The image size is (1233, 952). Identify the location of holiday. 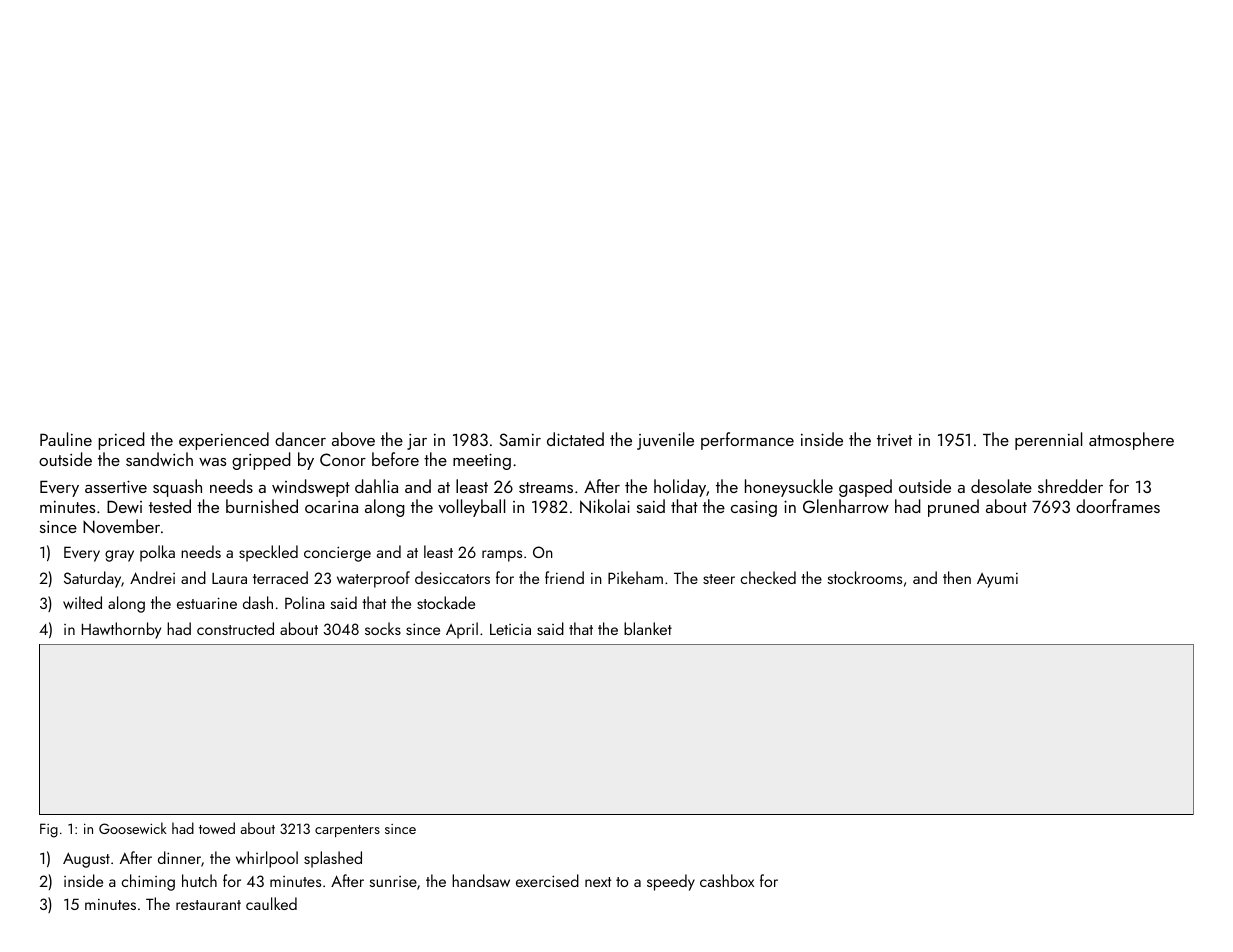
(680, 488).
